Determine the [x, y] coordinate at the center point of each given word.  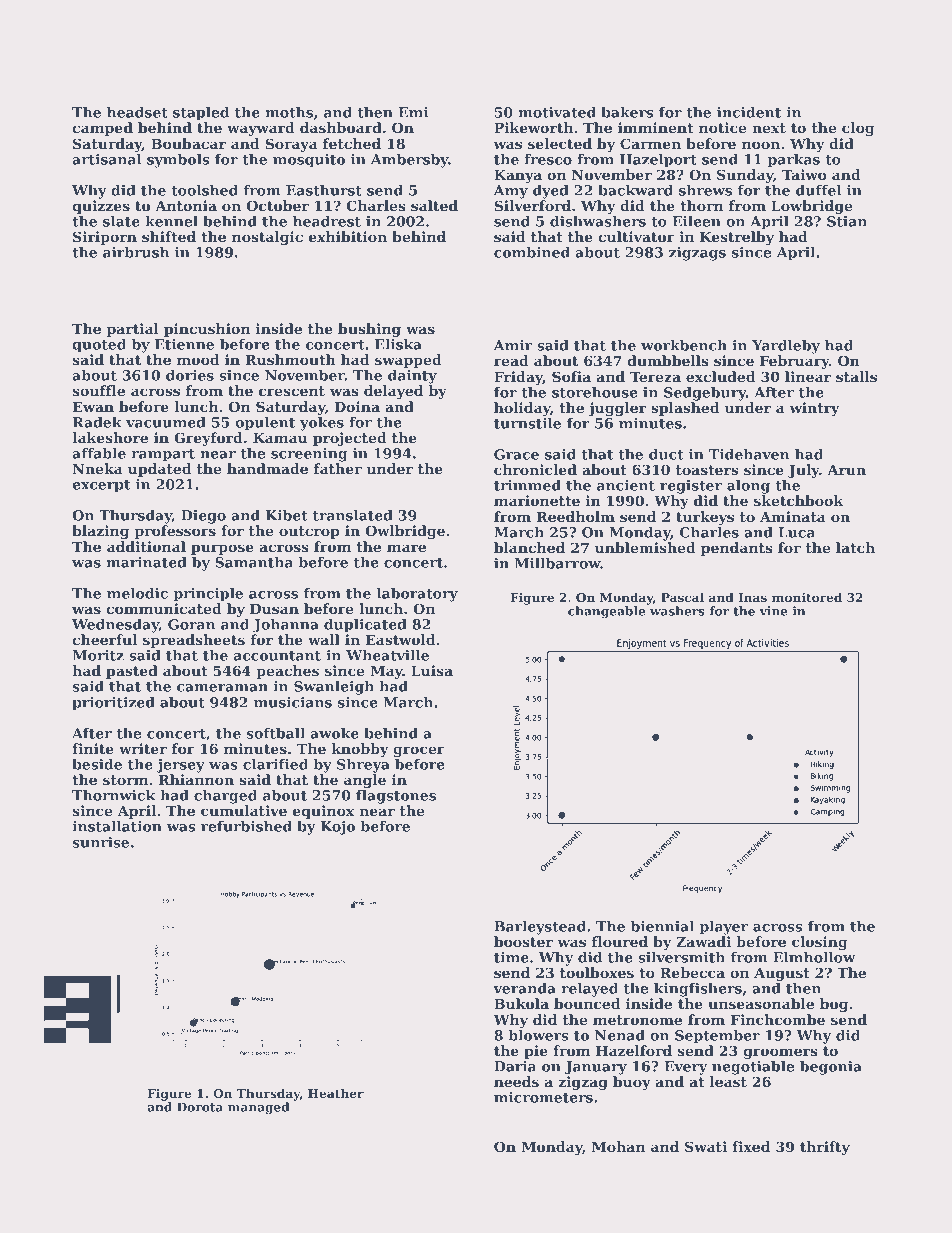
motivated [557, 112]
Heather [336, 1093]
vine [773, 611]
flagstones [396, 797]
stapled [201, 114]
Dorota [200, 1107]
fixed [751, 1146]
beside [97, 764]
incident [749, 112]
